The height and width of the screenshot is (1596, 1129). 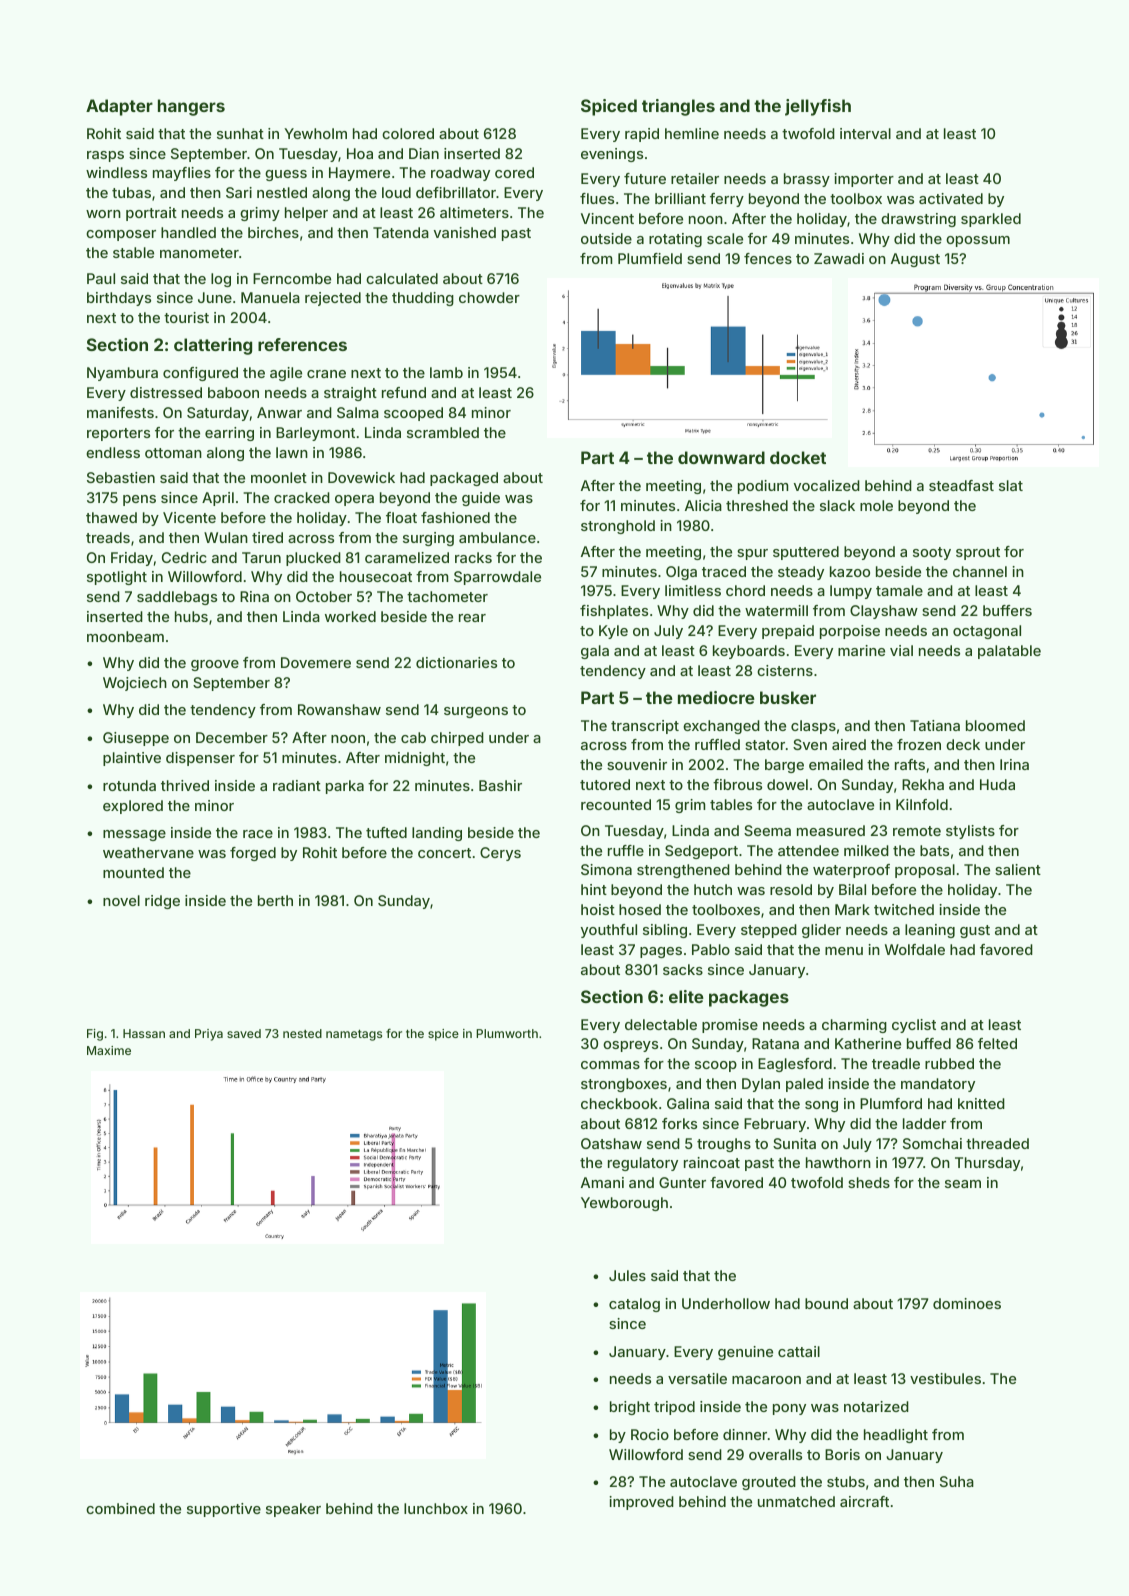 What do you see at coordinates (407, 557) in the screenshot?
I see `caramelized` at bounding box center [407, 557].
